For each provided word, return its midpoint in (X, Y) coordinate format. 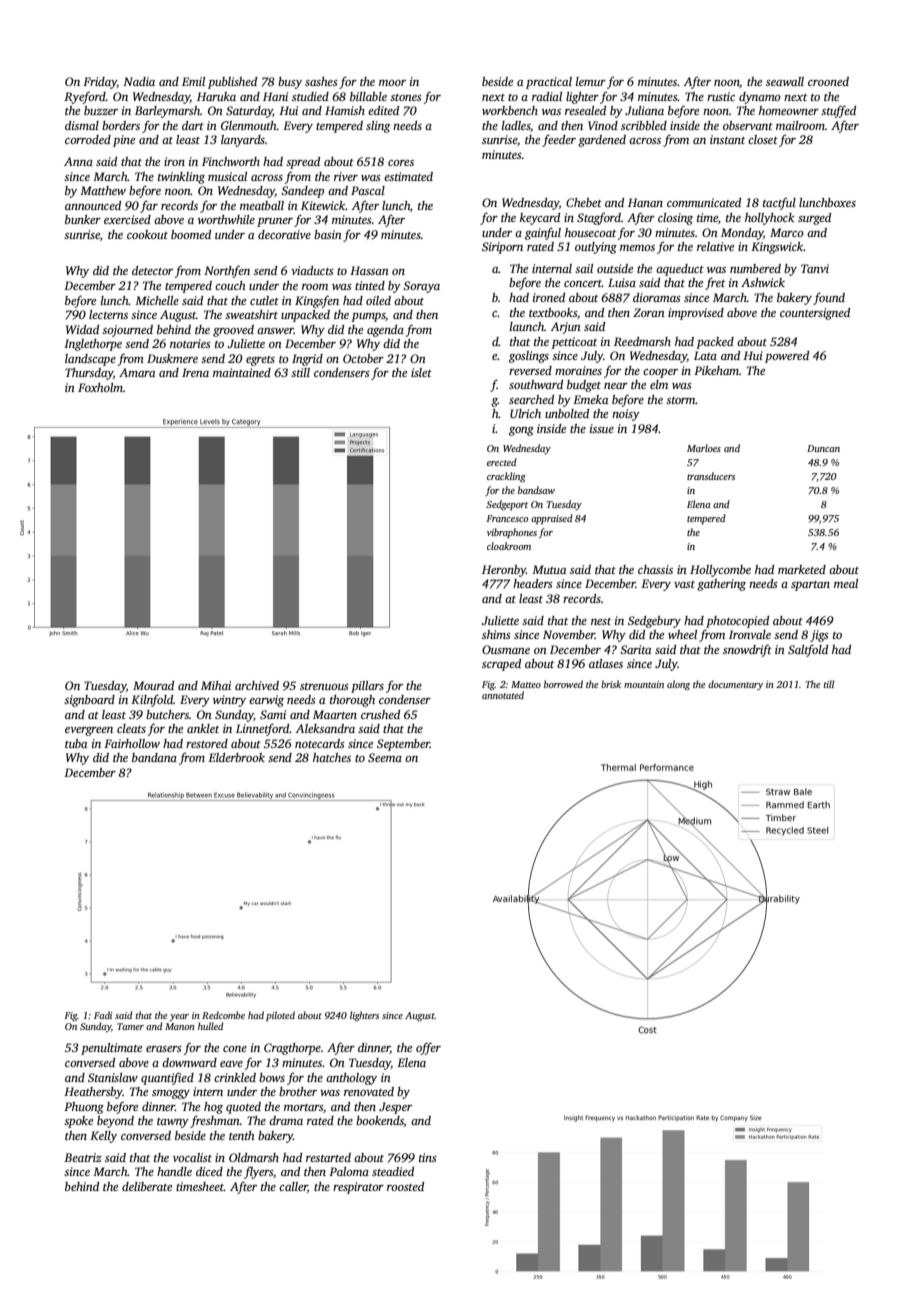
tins (428, 1157)
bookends (380, 1120)
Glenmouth (249, 125)
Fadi (103, 1015)
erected (502, 462)
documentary (735, 685)
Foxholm (100, 387)
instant (727, 139)
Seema (385, 757)
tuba (76, 743)
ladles (516, 125)
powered (787, 357)
